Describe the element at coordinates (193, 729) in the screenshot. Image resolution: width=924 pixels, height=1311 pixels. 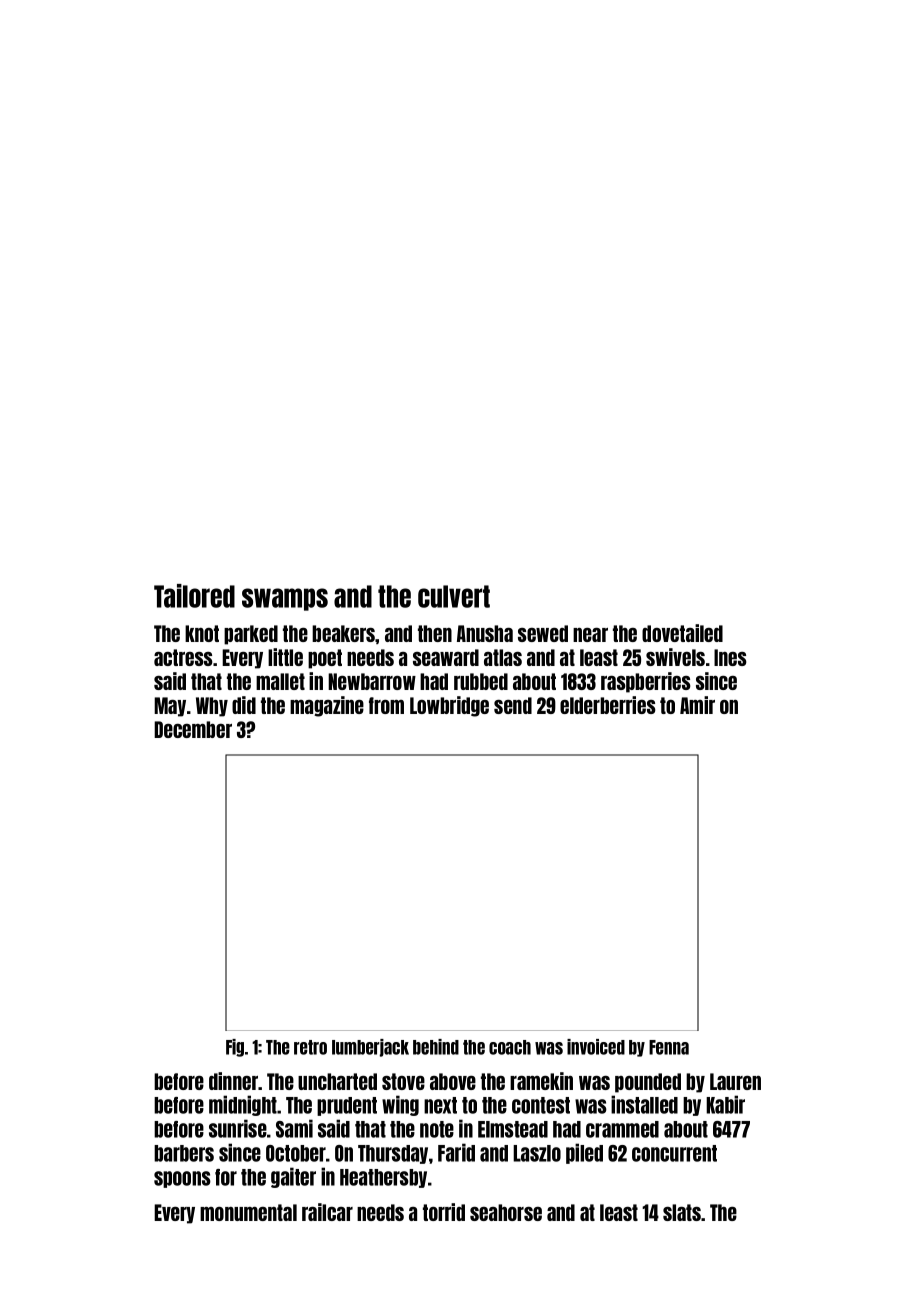
I see `December` at that location.
